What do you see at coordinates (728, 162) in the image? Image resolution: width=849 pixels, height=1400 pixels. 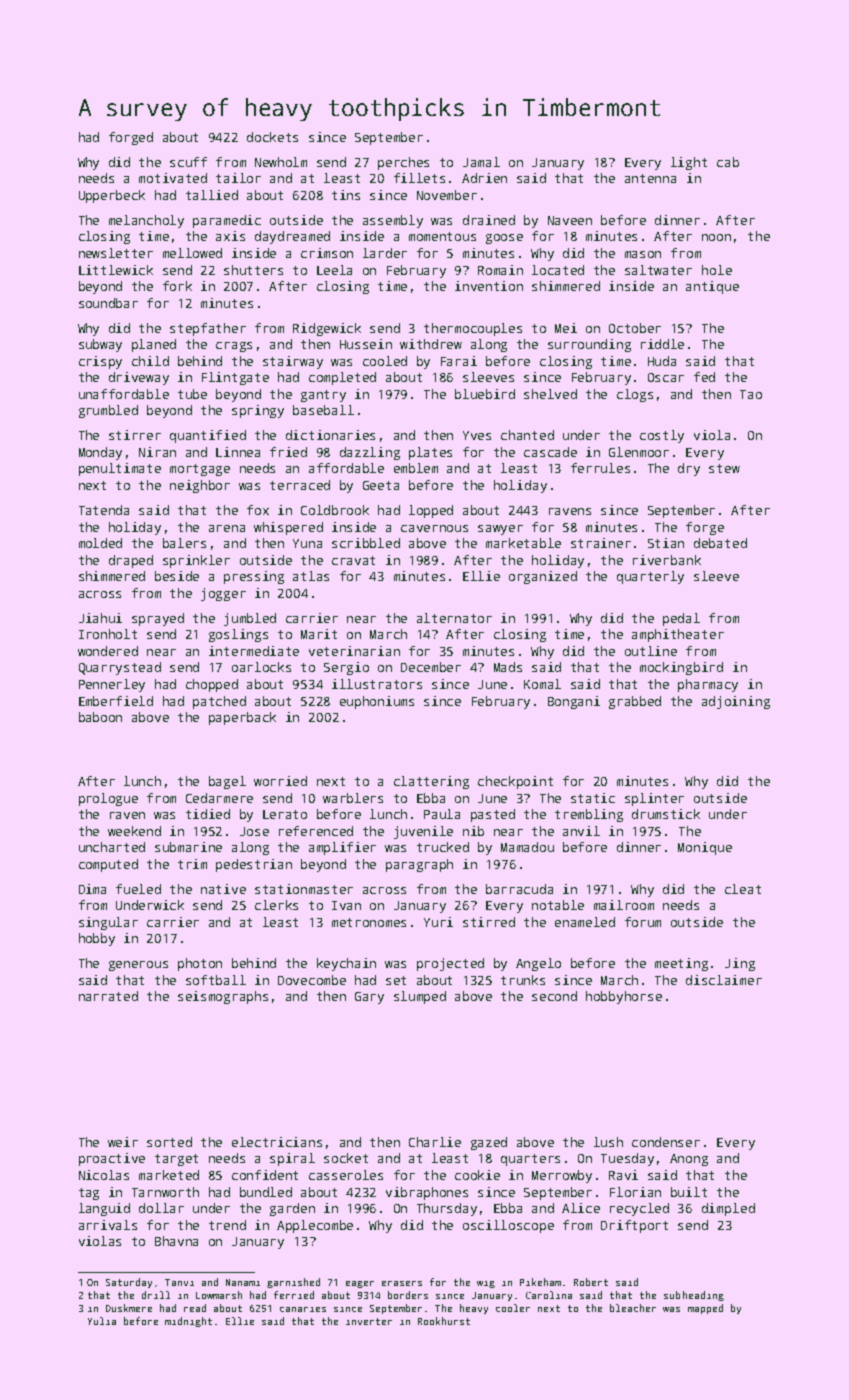 I see `cab` at bounding box center [728, 162].
